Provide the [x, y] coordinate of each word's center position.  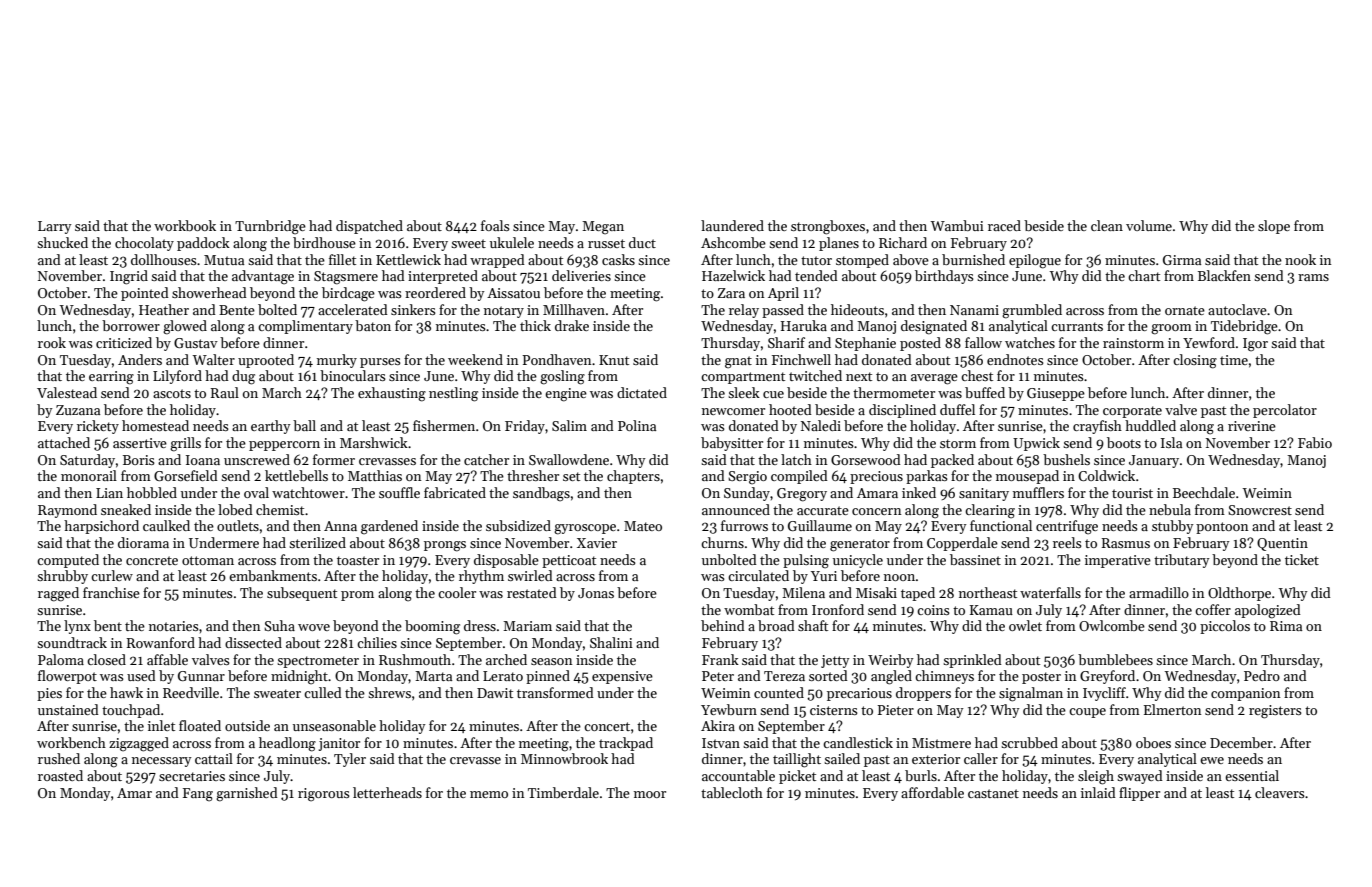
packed [952, 461]
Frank [720, 659]
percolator [1285, 411]
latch [796, 459]
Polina [637, 425]
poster [1041, 678]
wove [314, 627]
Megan [603, 228]
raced [1004, 225]
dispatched [369, 227]
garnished [247, 794]
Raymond [67, 511]
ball [304, 425]
